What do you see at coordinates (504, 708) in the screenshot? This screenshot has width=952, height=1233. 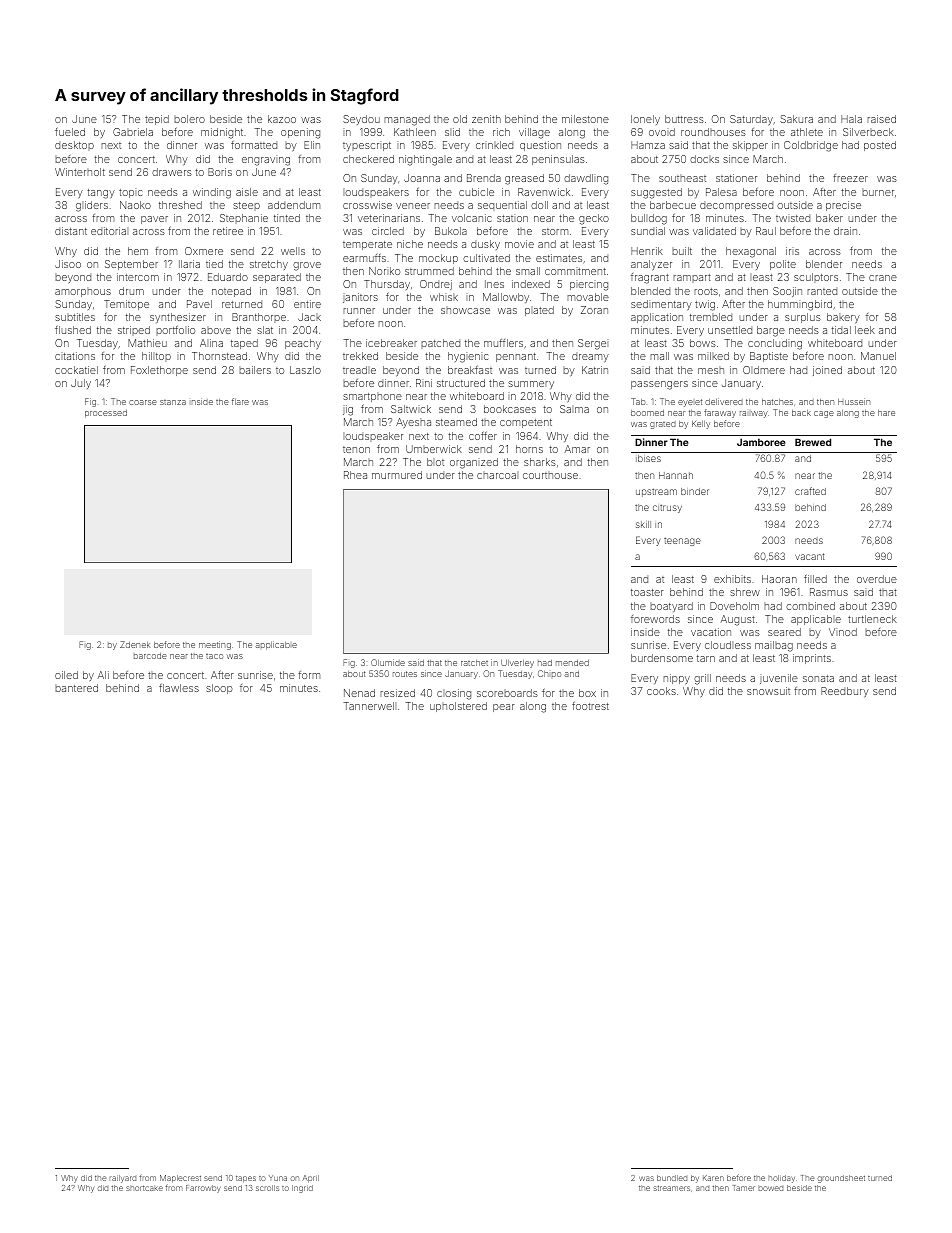 I see `pear` at bounding box center [504, 708].
